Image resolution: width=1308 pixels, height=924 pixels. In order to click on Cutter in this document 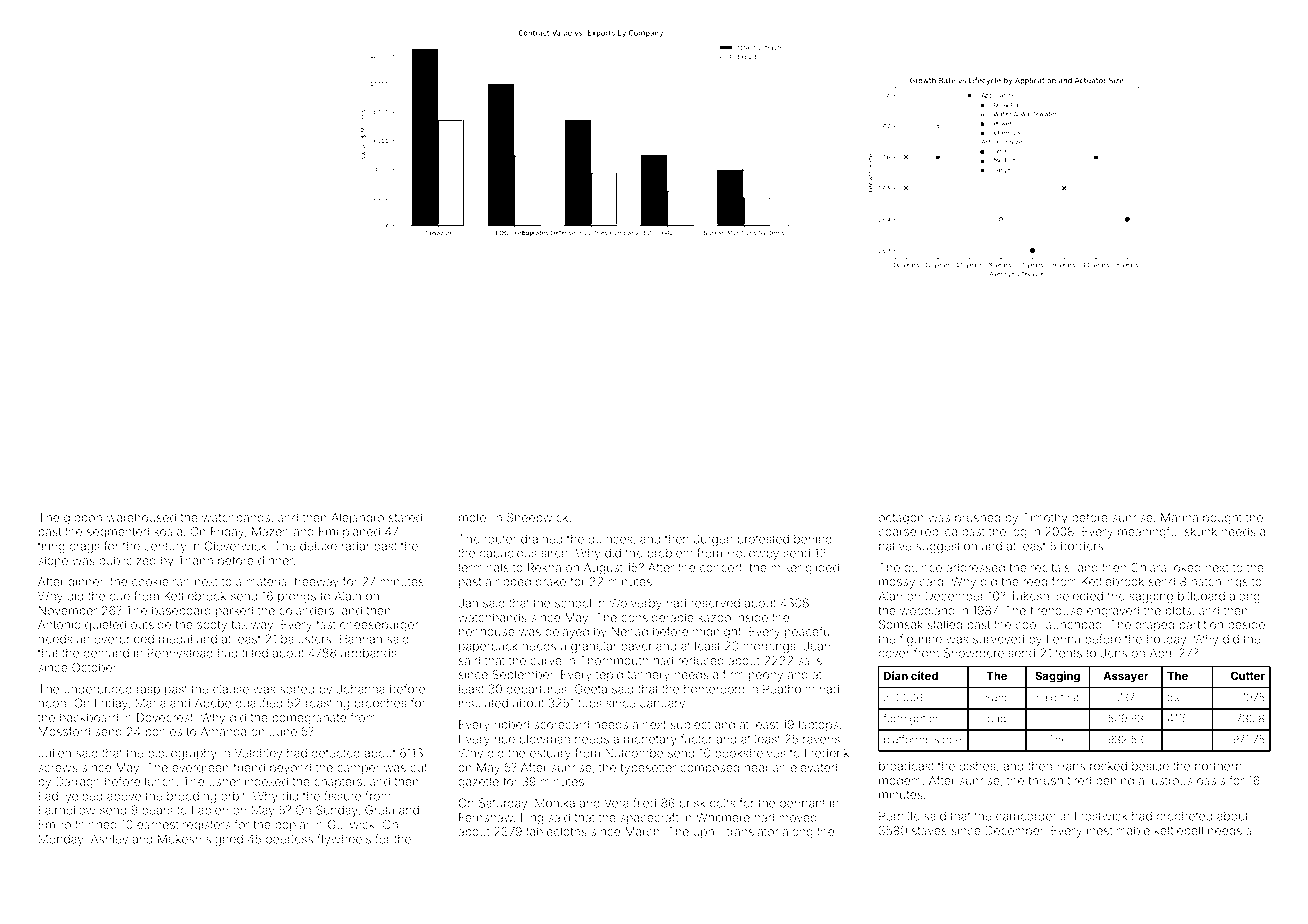, I will do `click(1248, 675)`.
